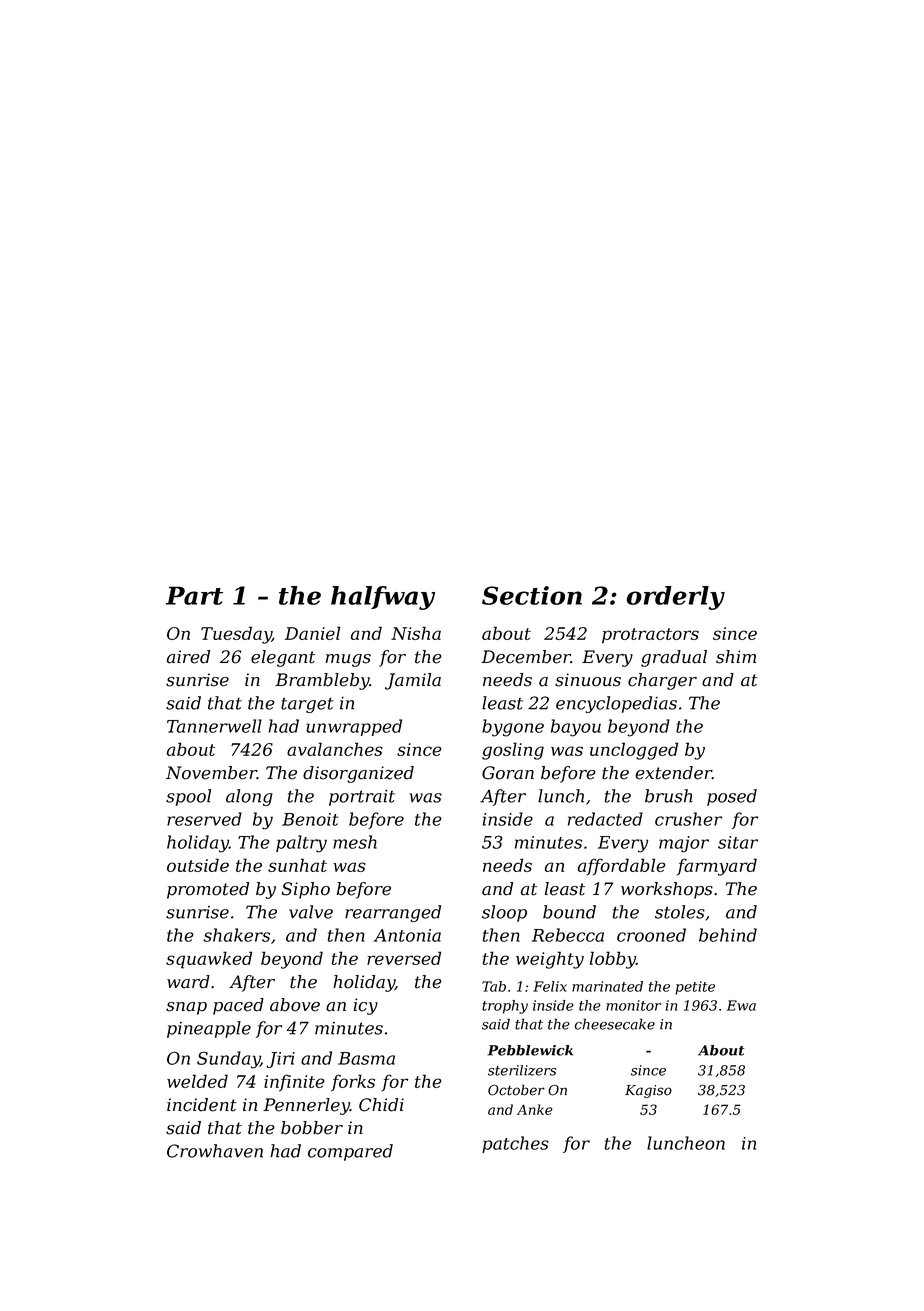  What do you see at coordinates (736, 657) in the screenshot?
I see `shim` at bounding box center [736, 657].
